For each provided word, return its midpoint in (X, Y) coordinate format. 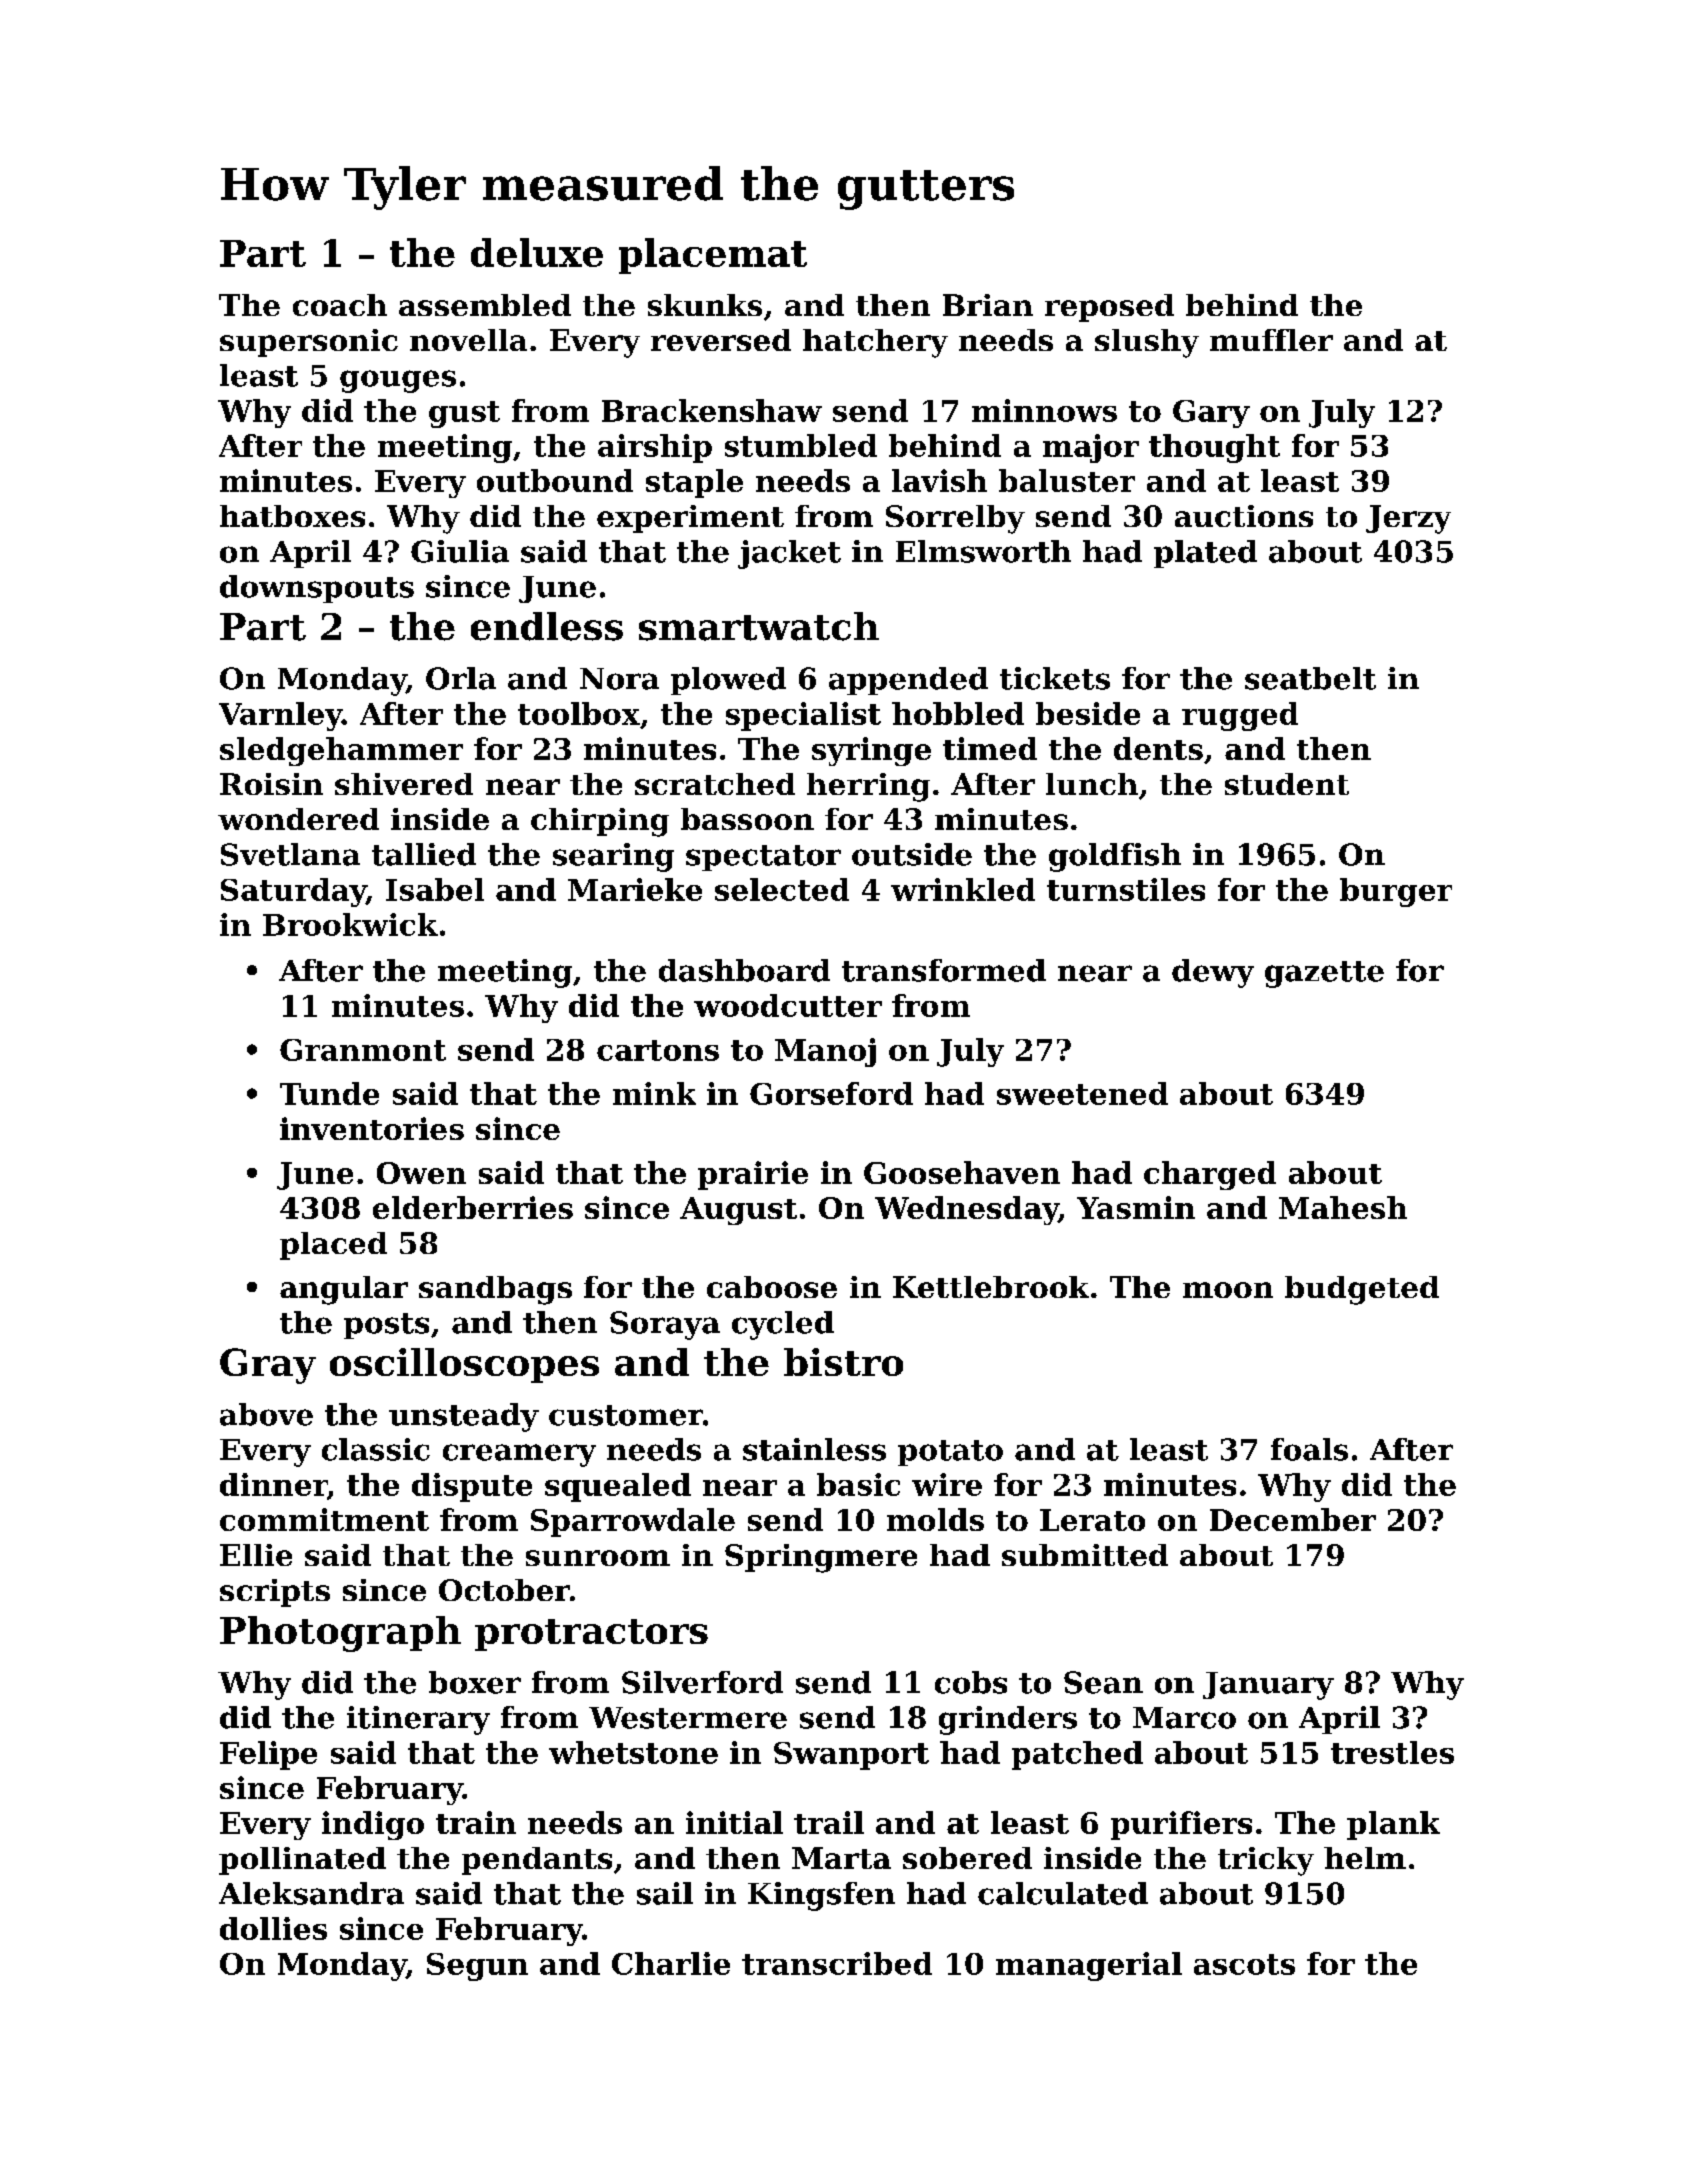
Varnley (280, 716)
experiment (690, 519)
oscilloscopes (464, 1365)
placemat (713, 256)
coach (340, 305)
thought (1214, 448)
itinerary (418, 1720)
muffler (1271, 340)
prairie (753, 1175)
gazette (1324, 974)
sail (665, 1893)
